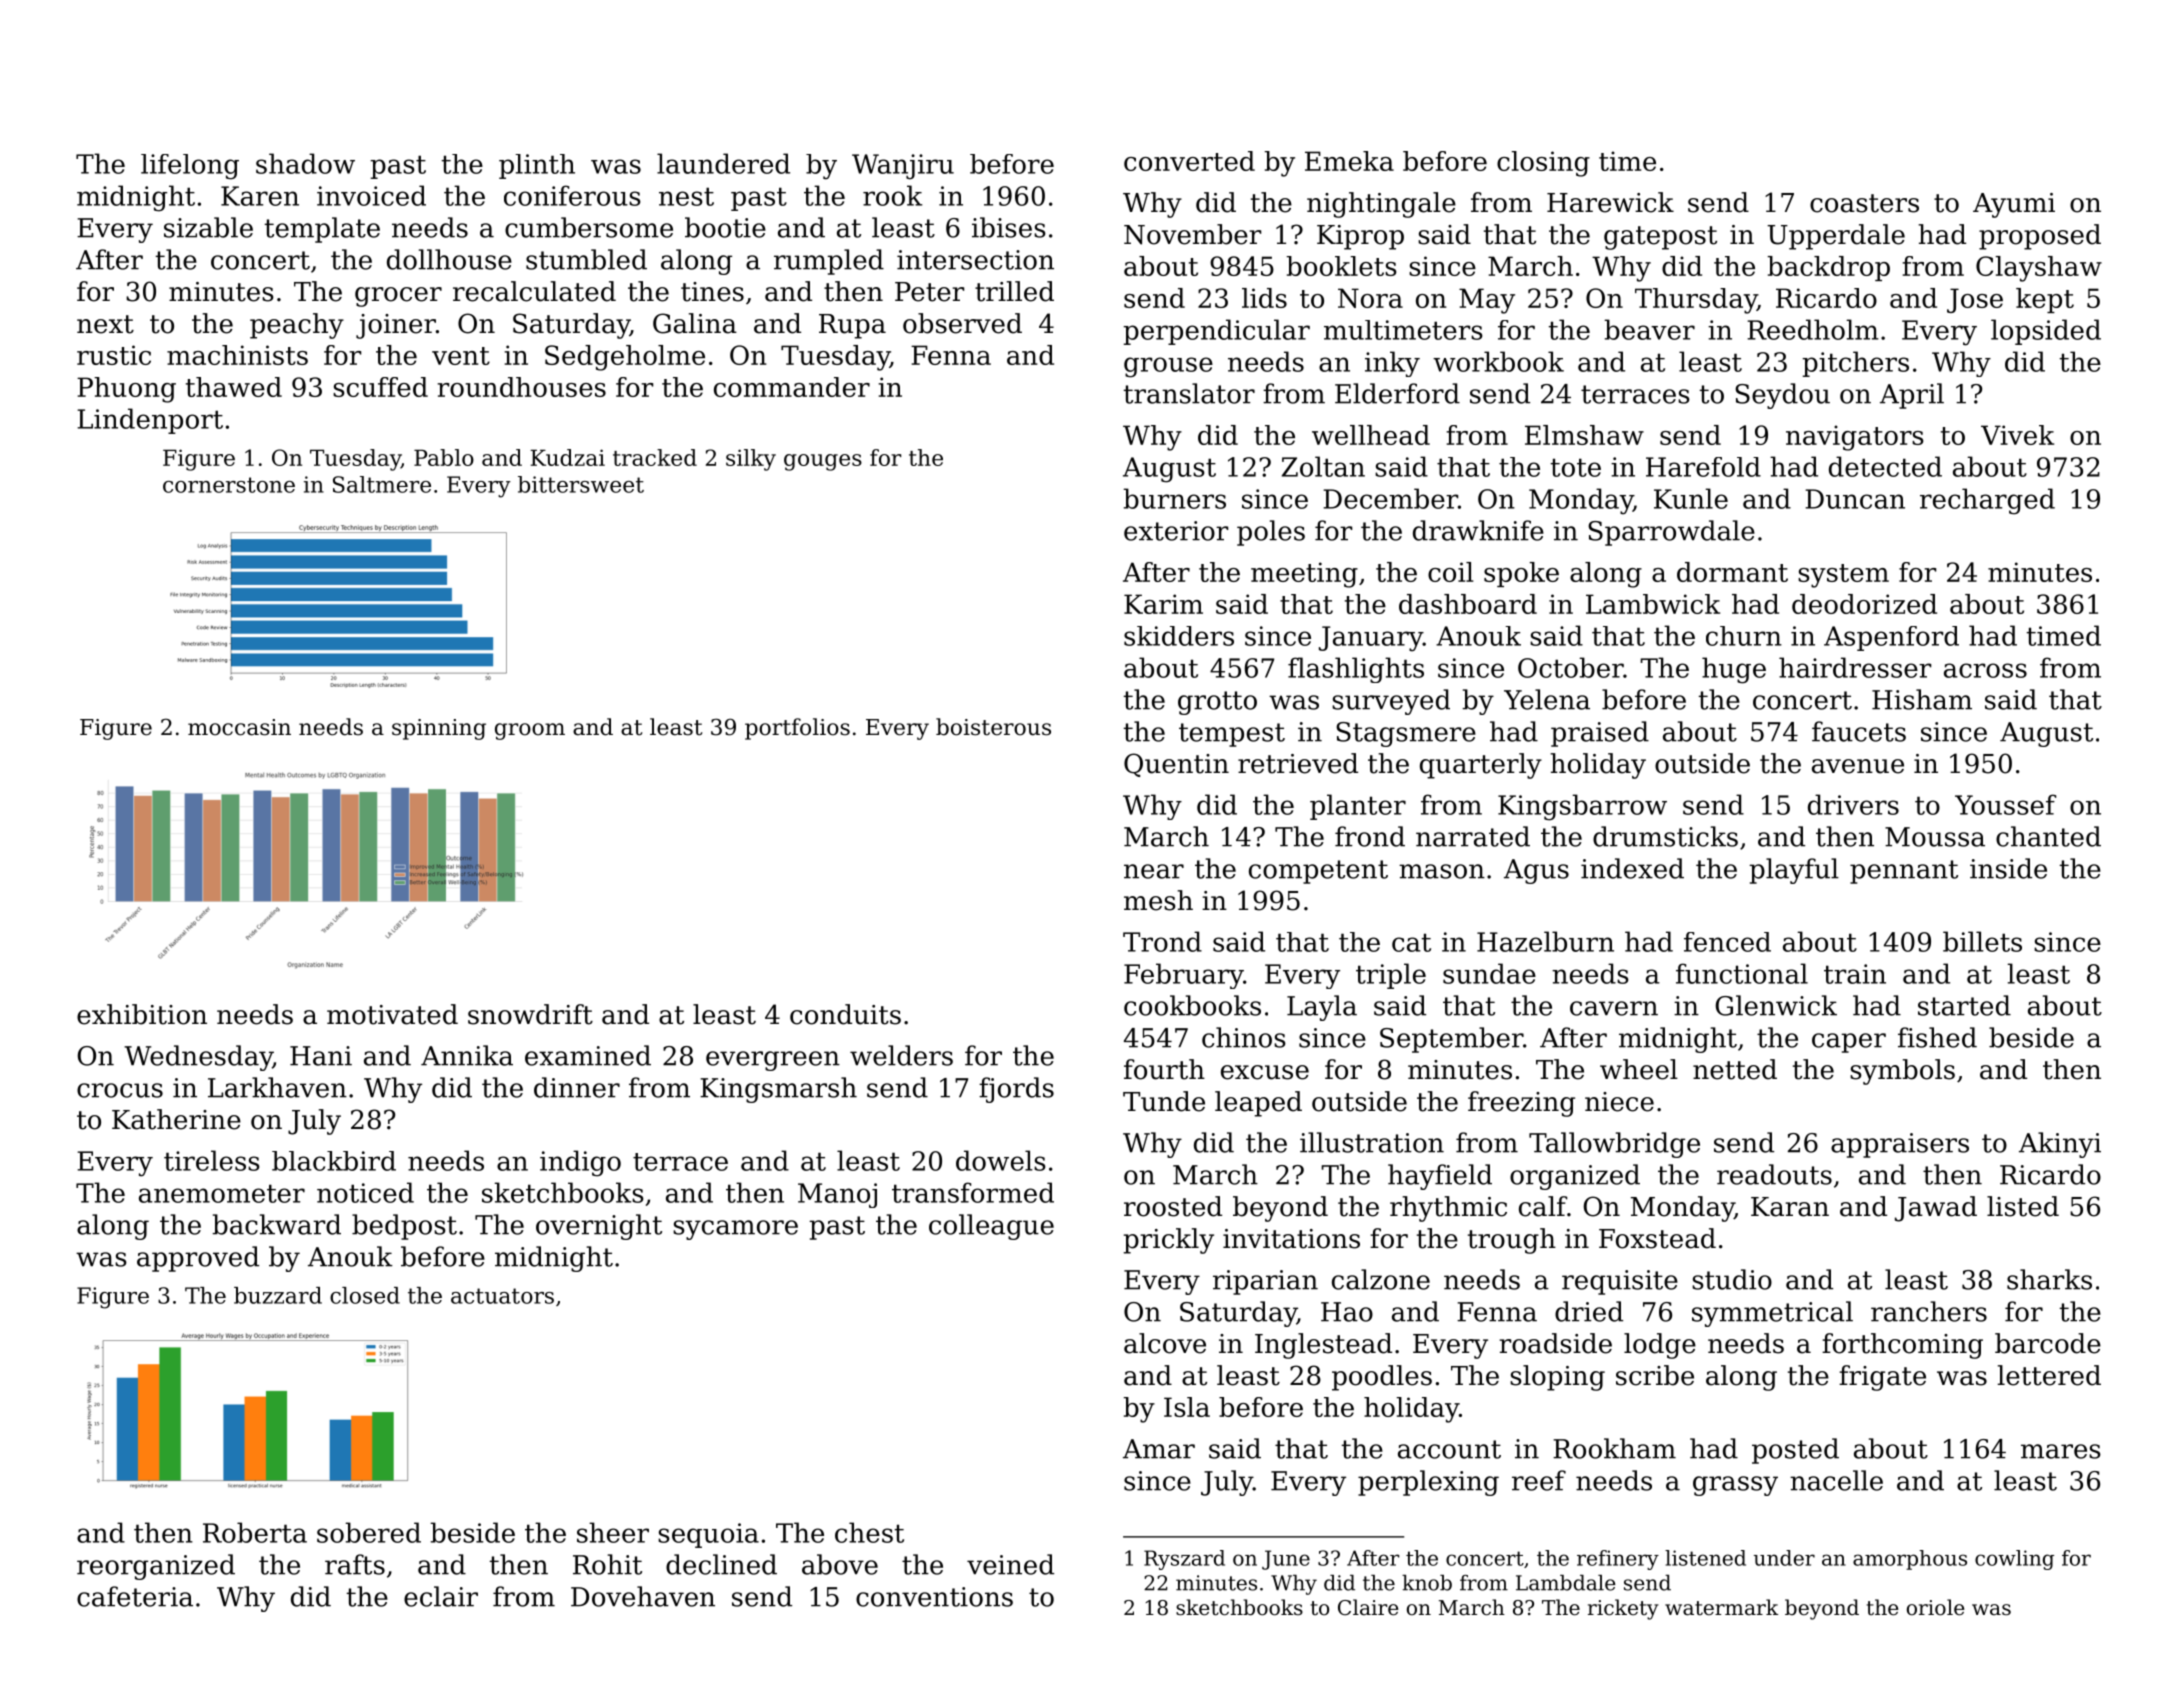 The width and height of the document is (2178, 1683). What do you see at coordinates (1370, 298) in the document?
I see `Nora` at bounding box center [1370, 298].
